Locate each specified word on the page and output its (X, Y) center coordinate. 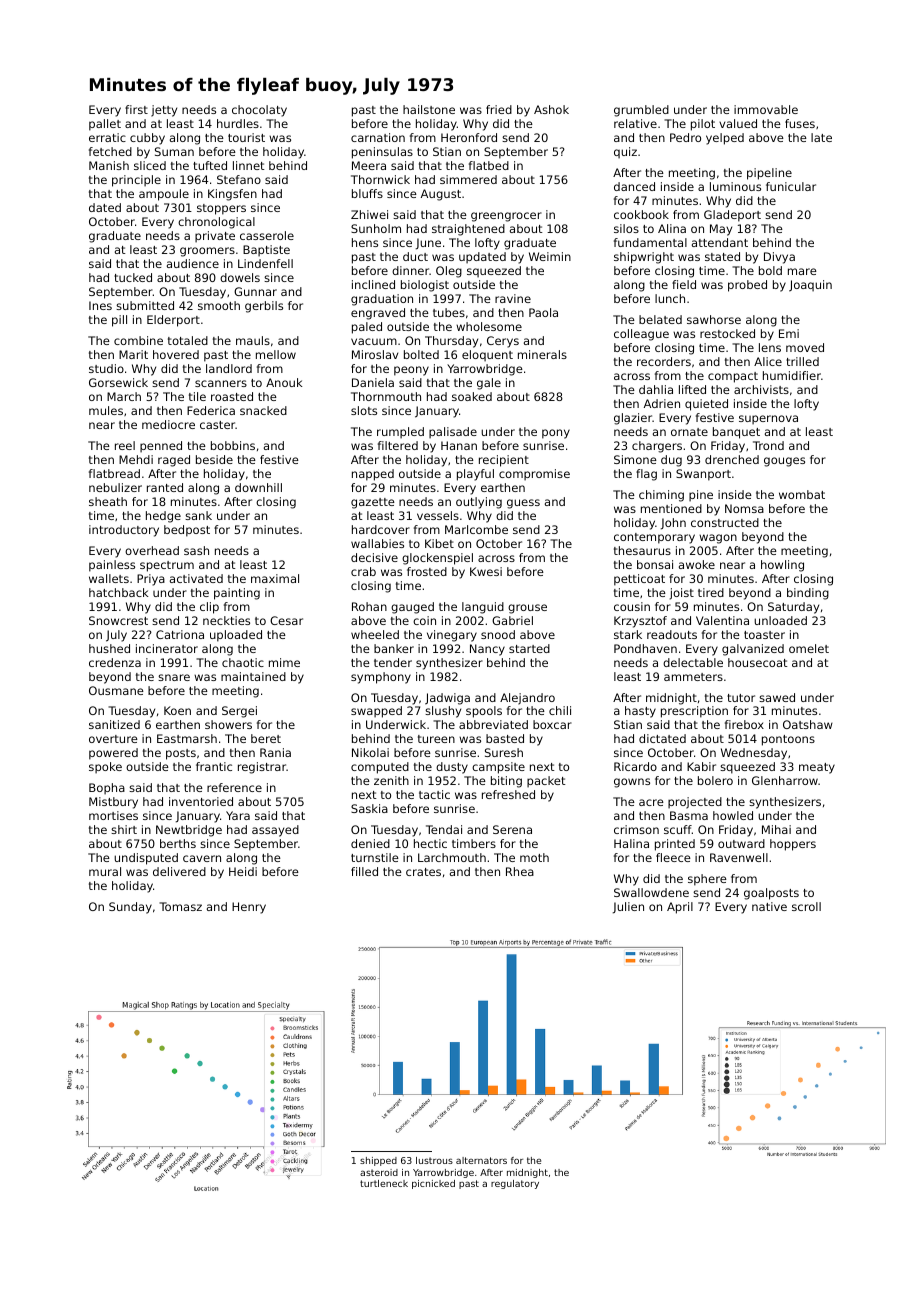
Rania (275, 752)
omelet (809, 648)
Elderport (173, 321)
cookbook (641, 214)
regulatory (515, 1184)
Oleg (449, 272)
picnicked (433, 1184)
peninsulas (382, 153)
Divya (779, 258)
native (769, 906)
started (529, 648)
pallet (105, 125)
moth (534, 857)
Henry (249, 908)
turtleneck (384, 1183)
